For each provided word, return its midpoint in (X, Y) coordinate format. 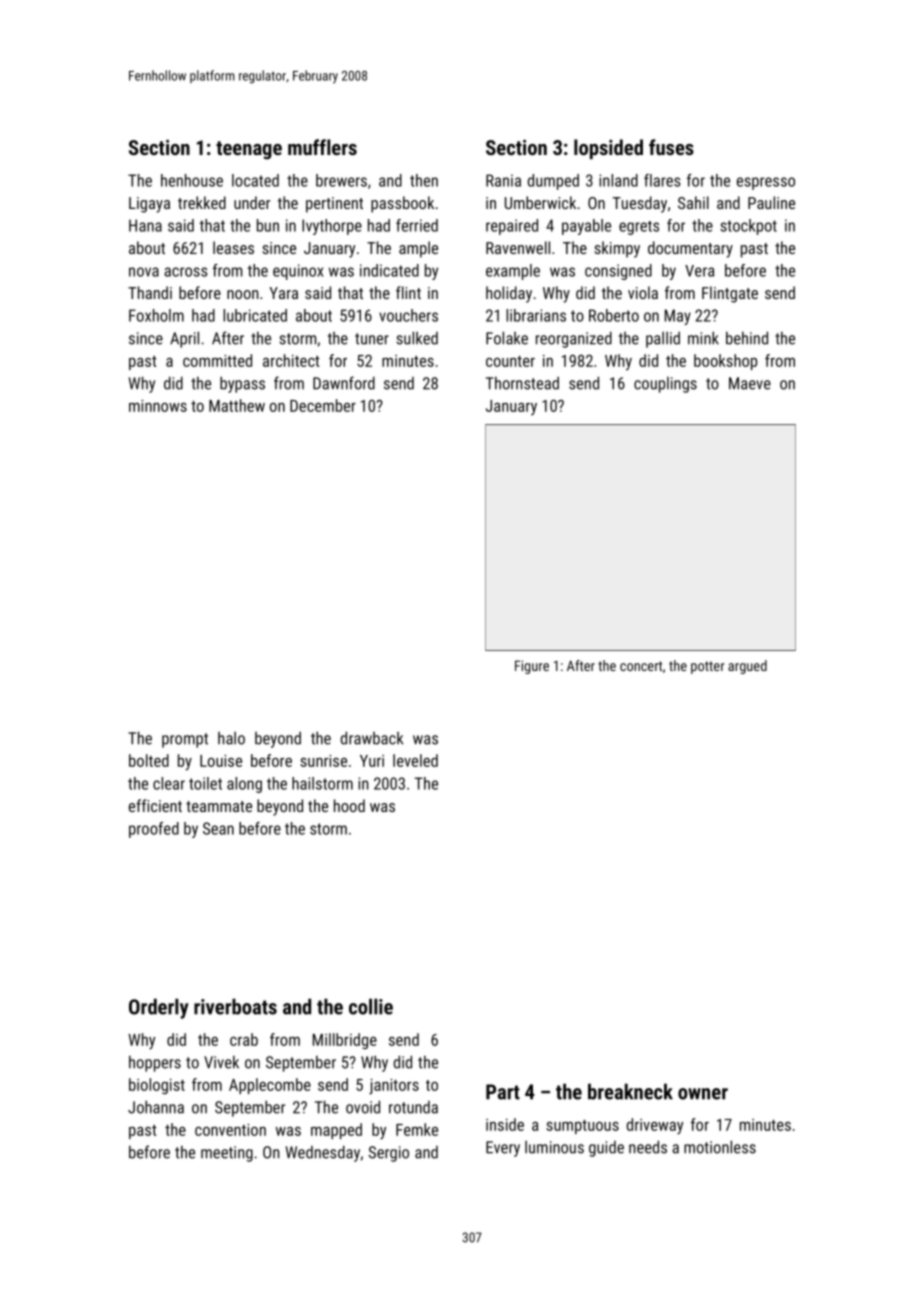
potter (708, 667)
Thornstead (522, 383)
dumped (553, 182)
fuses (671, 147)
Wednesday (323, 1153)
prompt (185, 740)
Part (503, 1092)
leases (233, 247)
